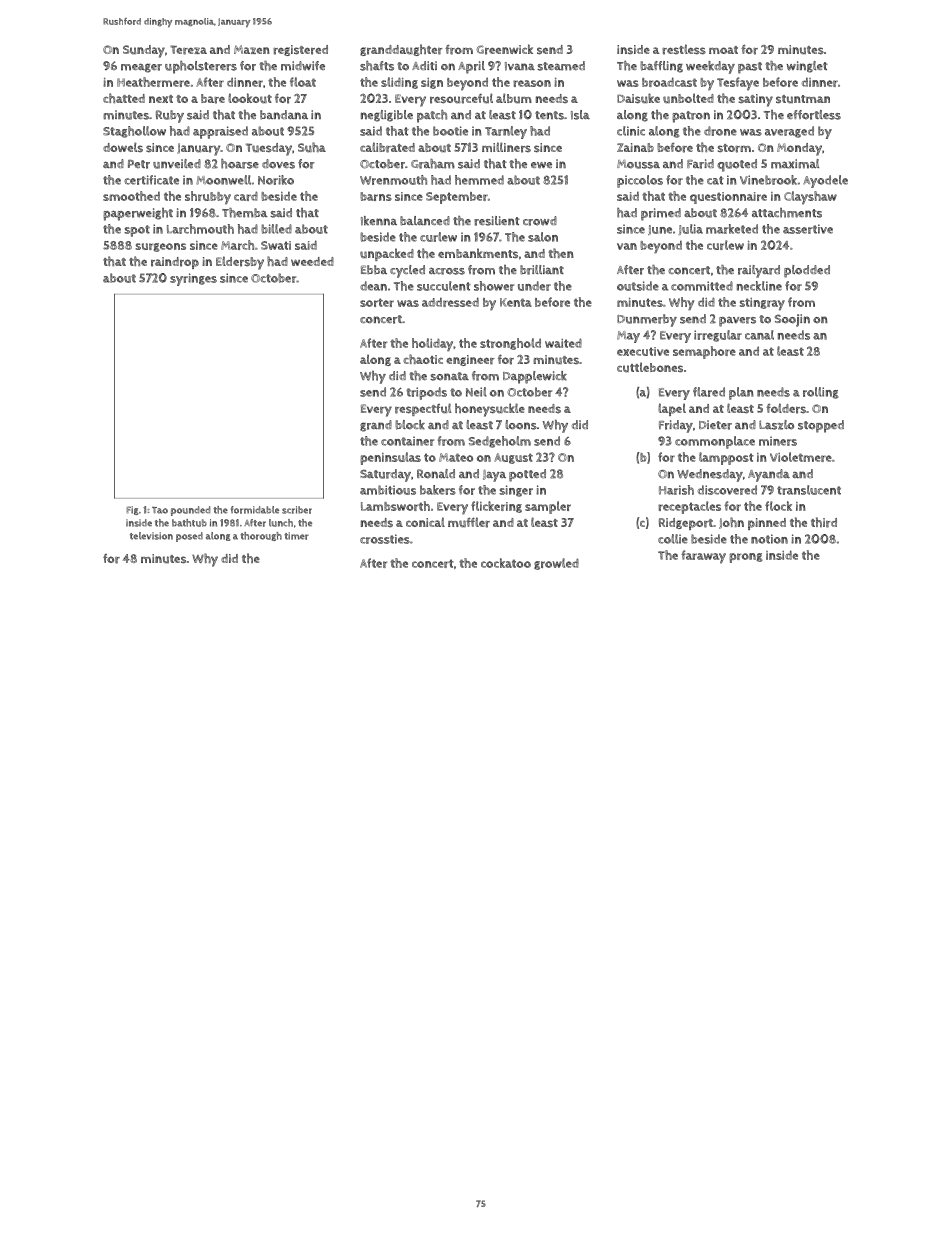  I want to click on Greenwick, so click(504, 49).
